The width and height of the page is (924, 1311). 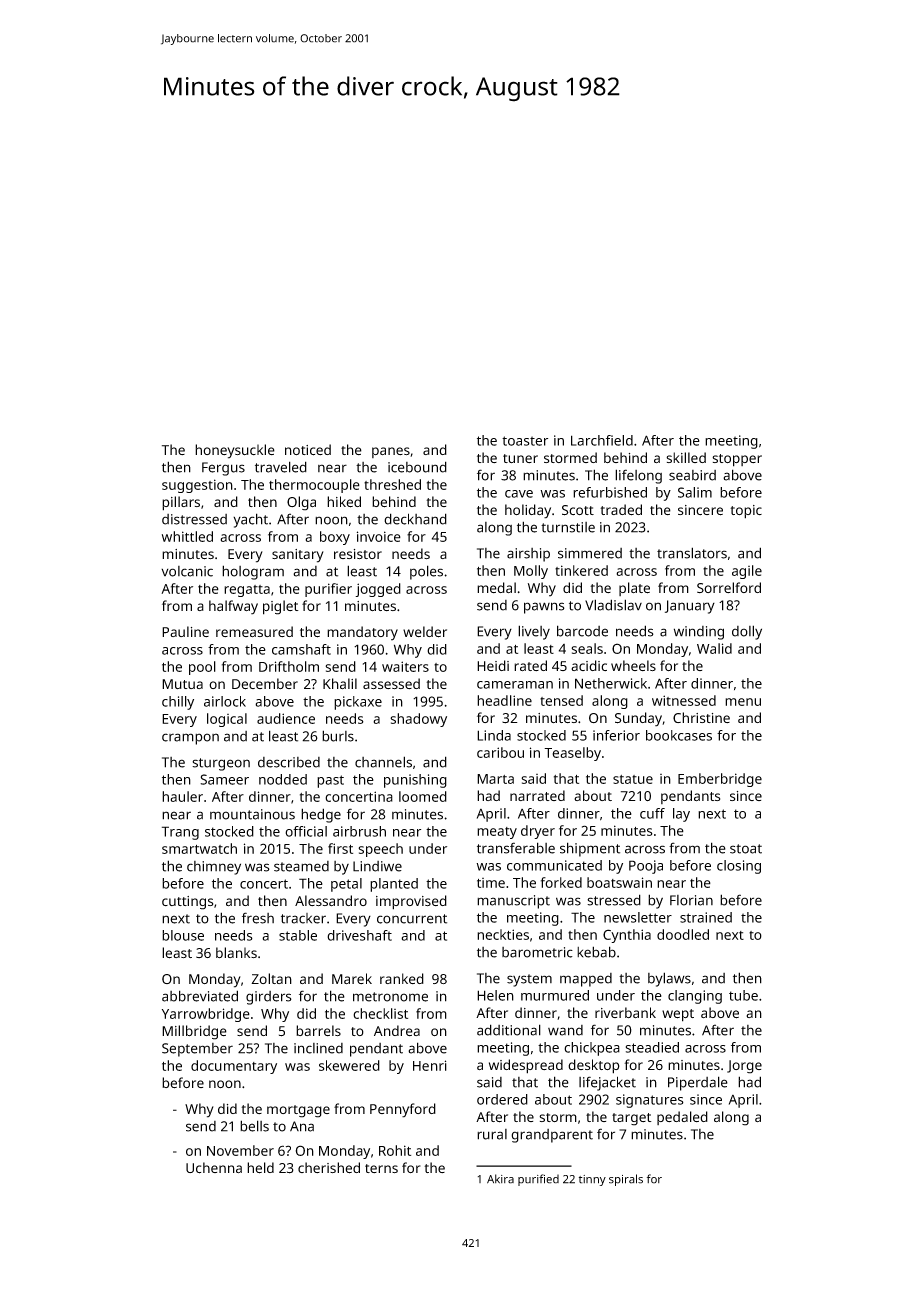 I want to click on closing, so click(x=739, y=867).
